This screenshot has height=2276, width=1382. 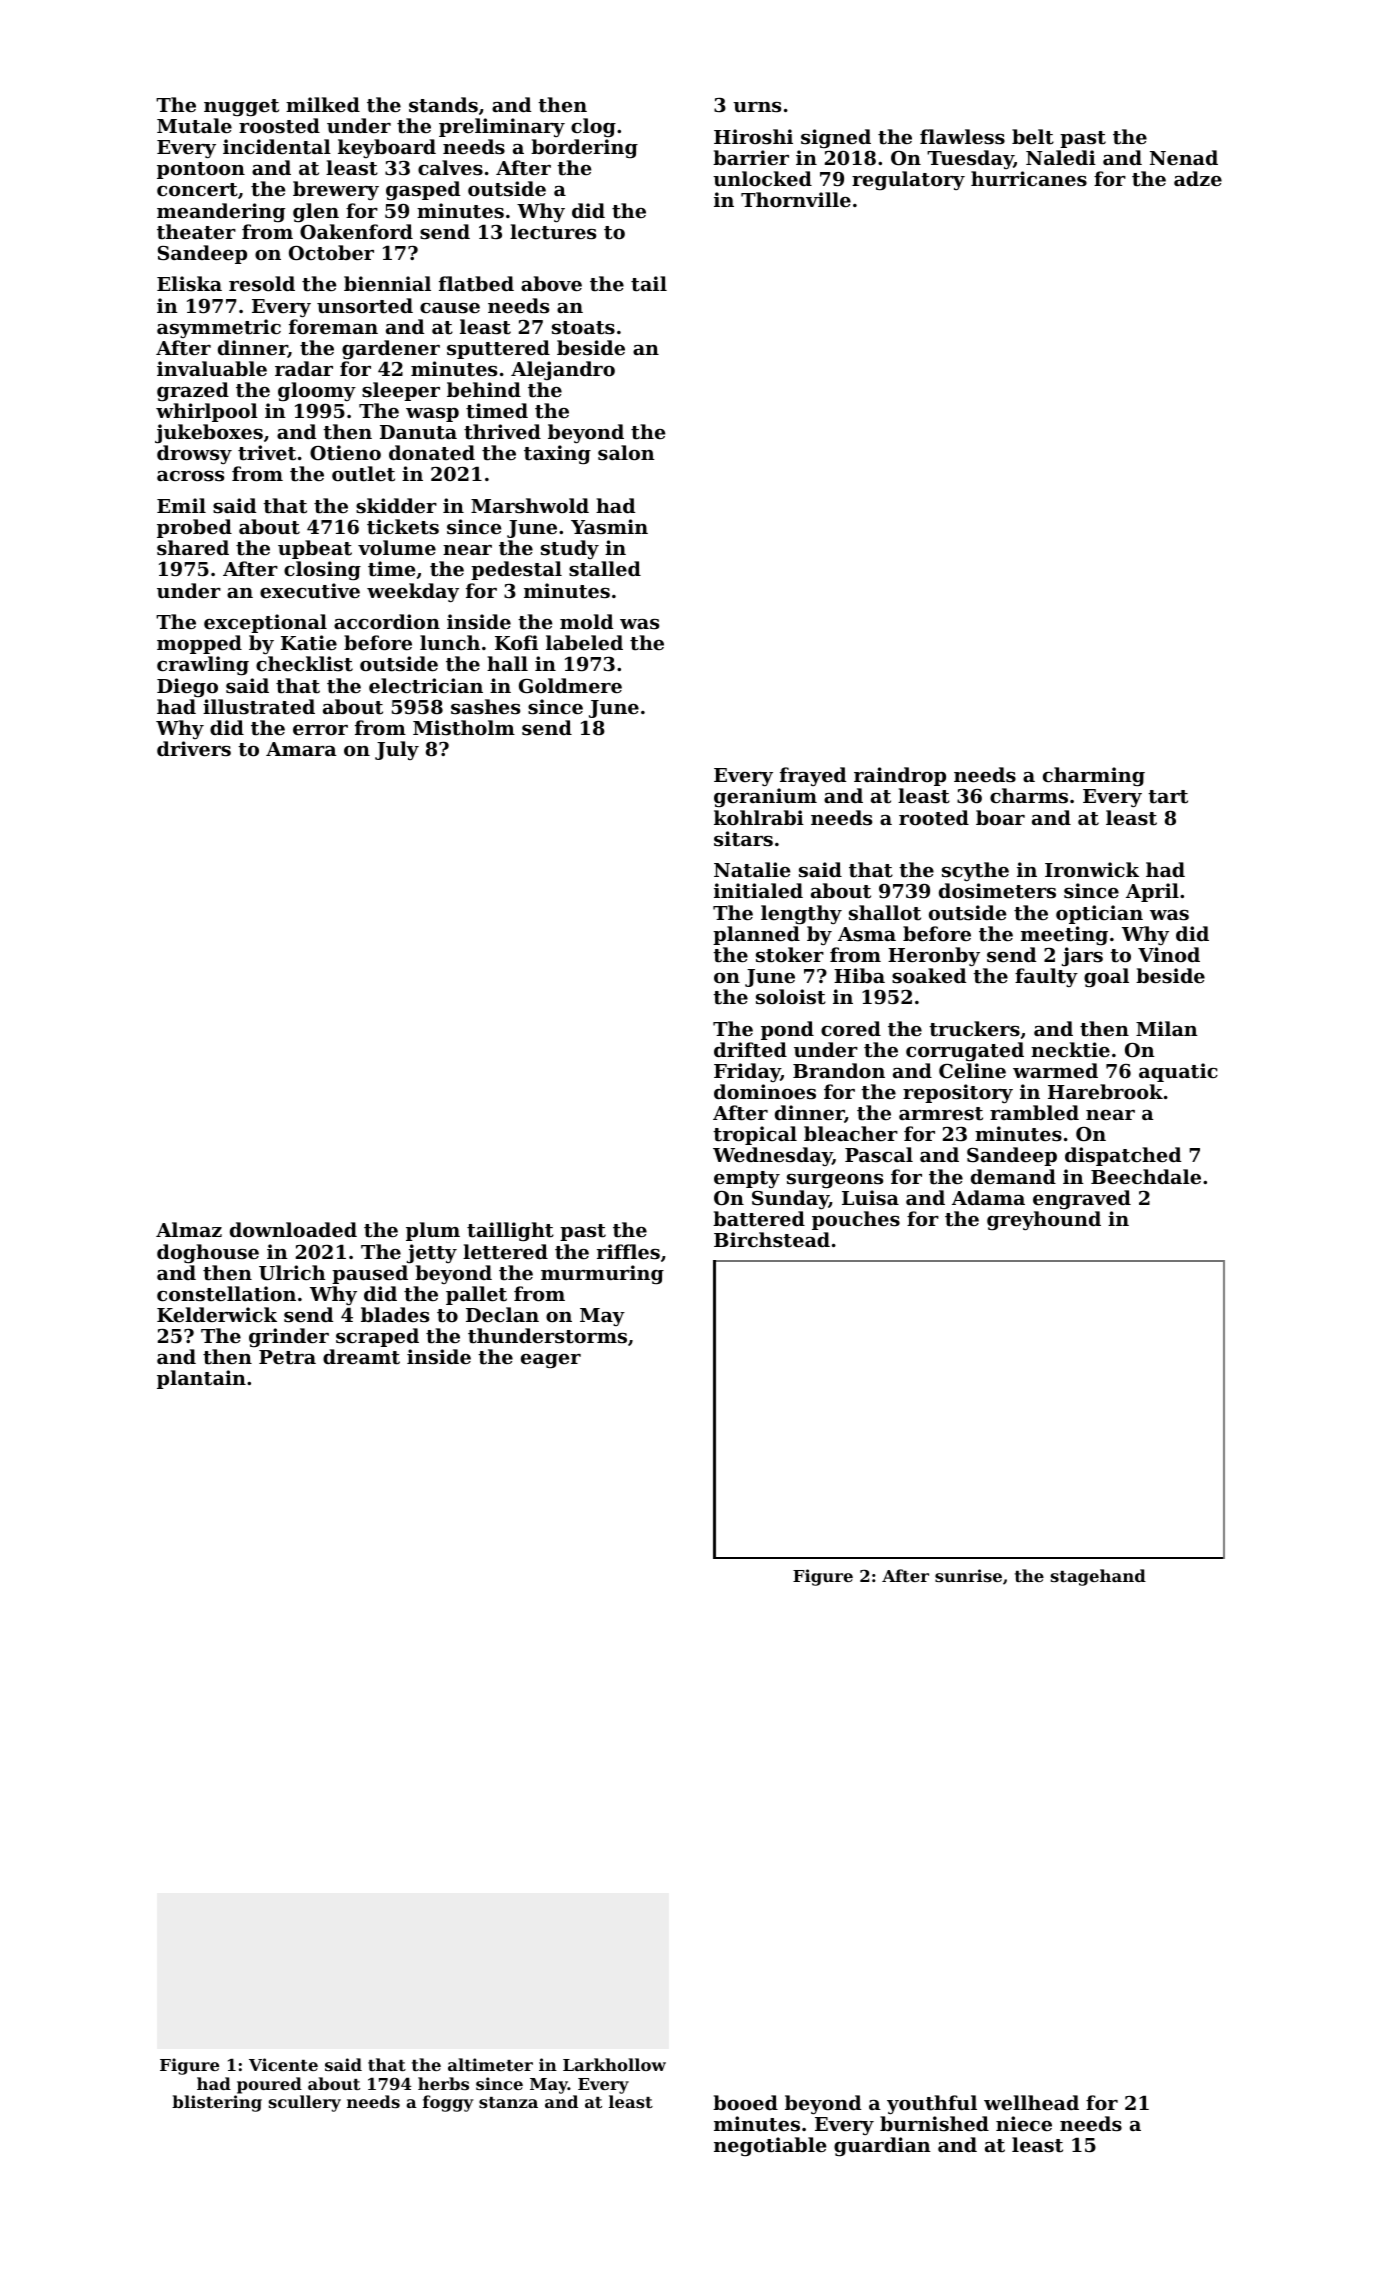 What do you see at coordinates (583, 328) in the screenshot?
I see `stoats` at bounding box center [583, 328].
